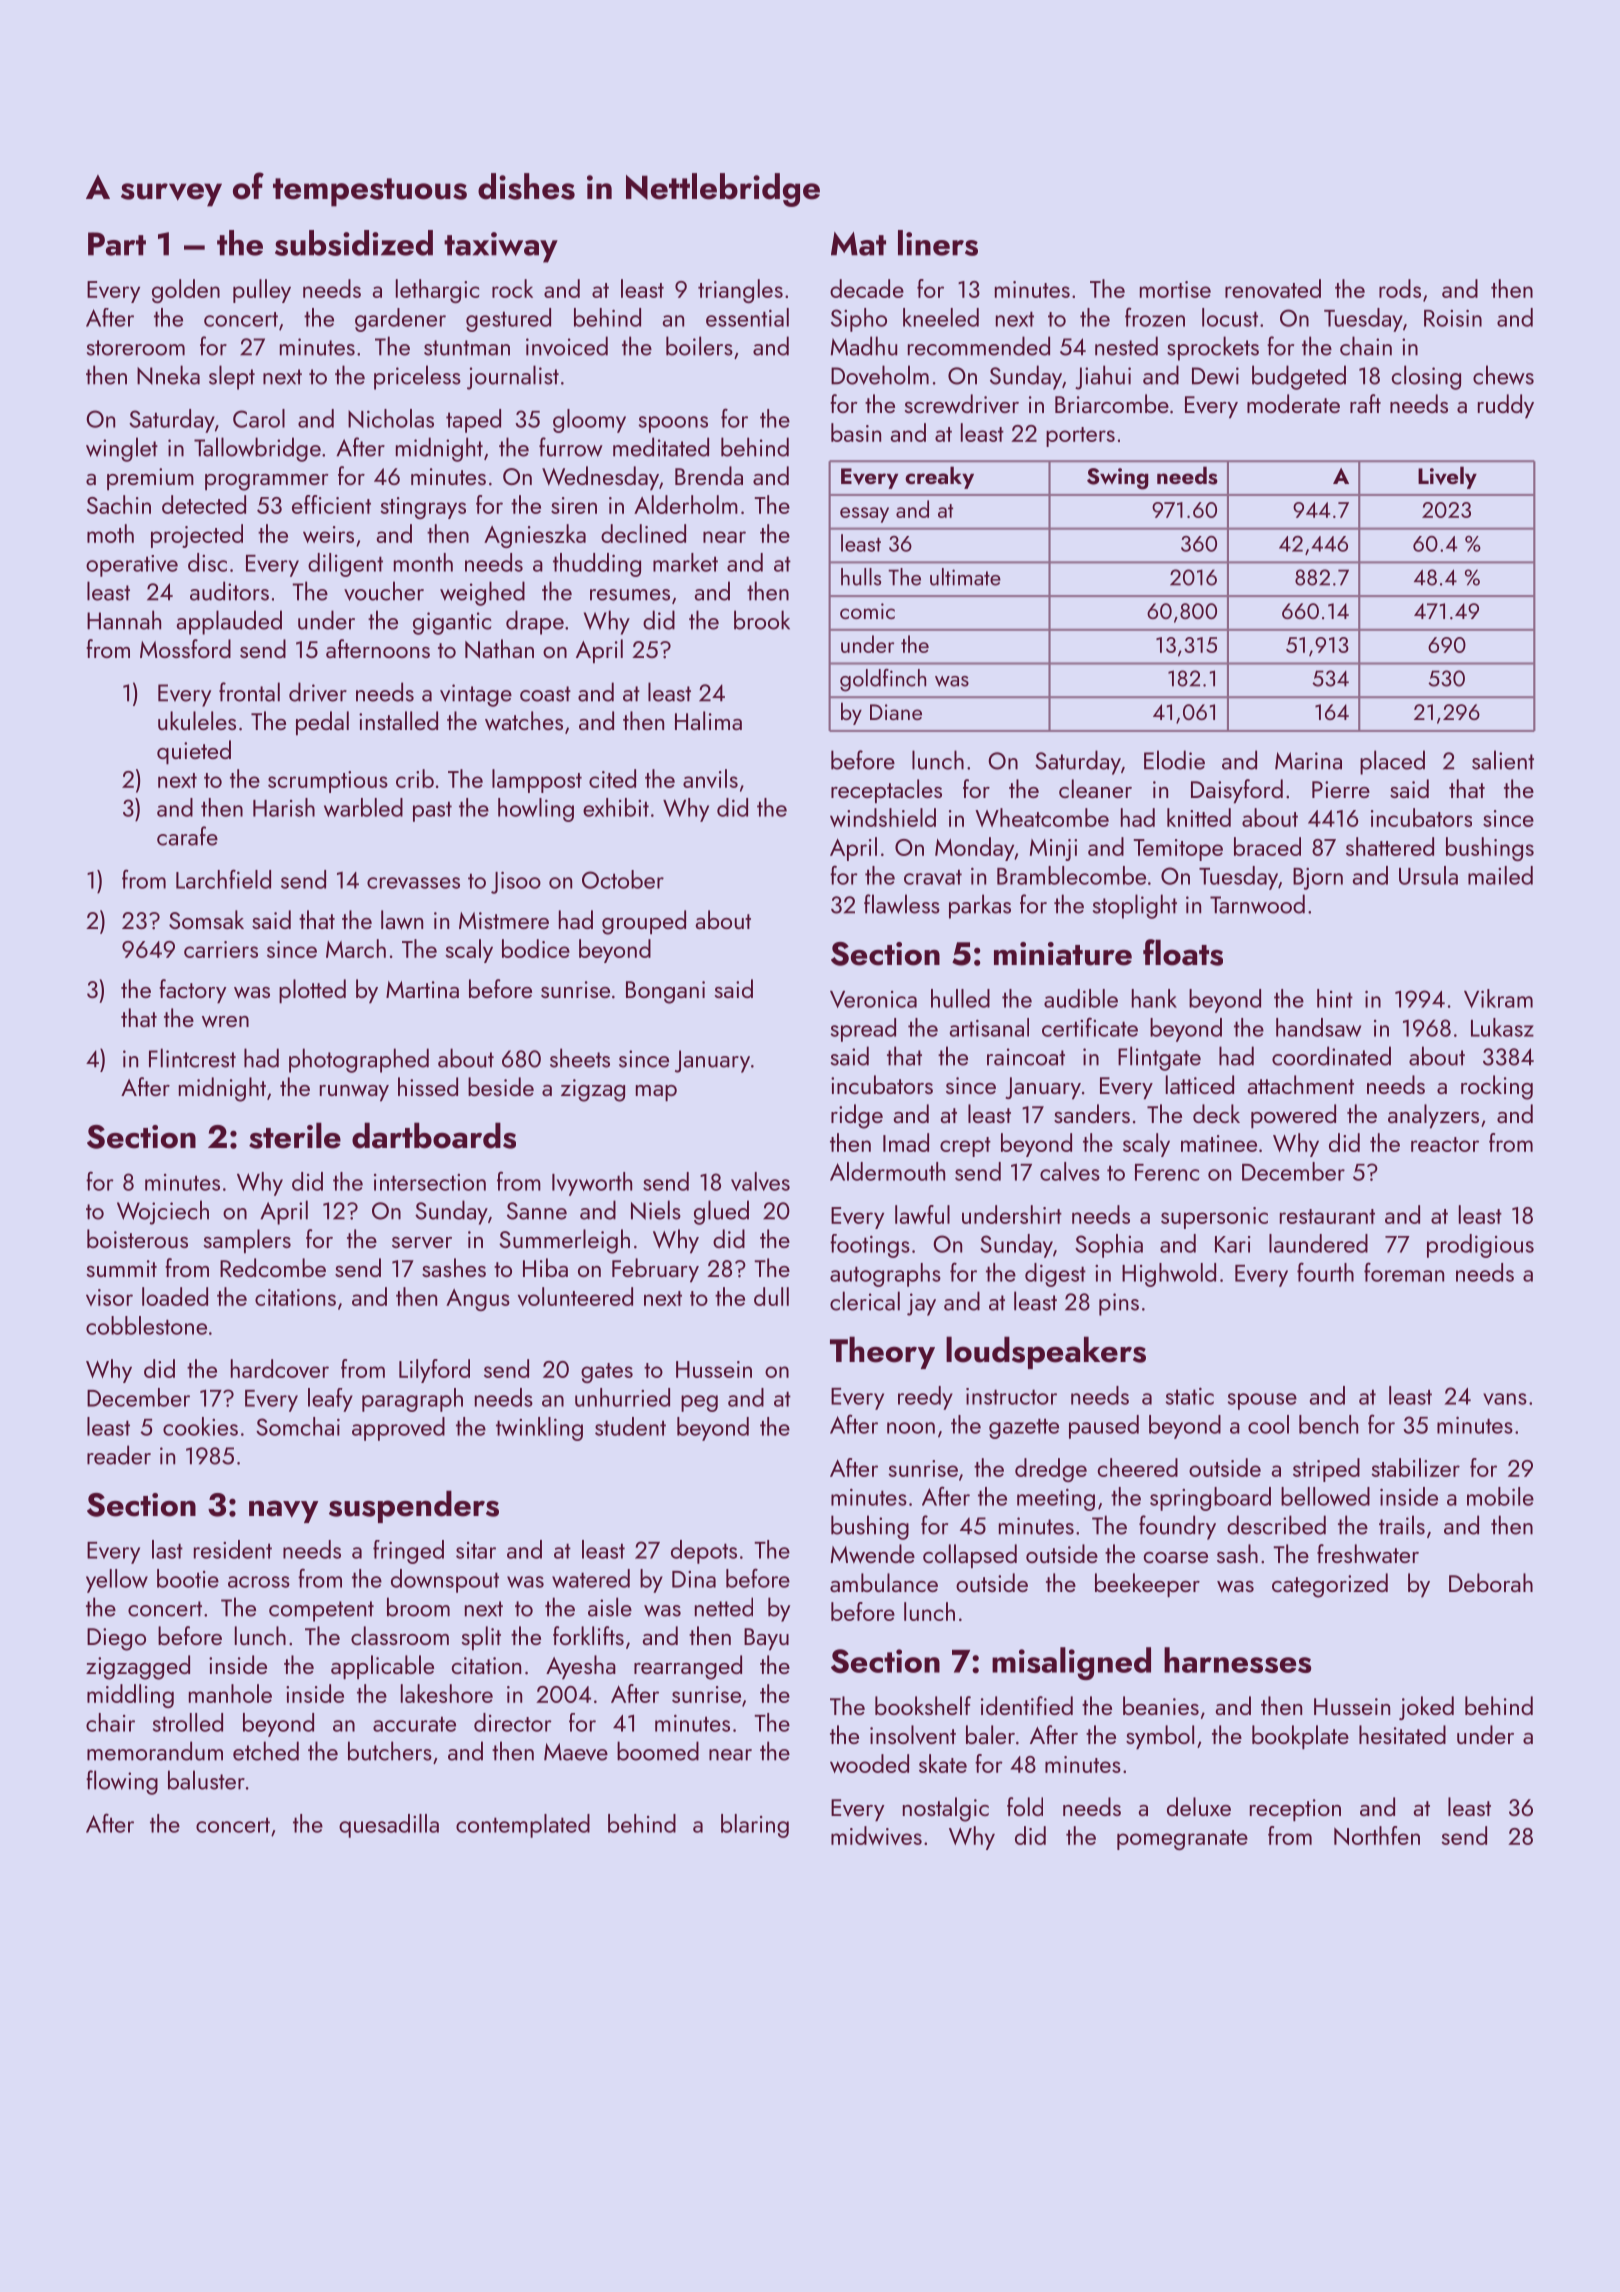 This screenshot has width=1620, height=2292. What do you see at coordinates (1257, 904) in the screenshot?
I see `Tarnwood` at bounding box center [1257, 904].
